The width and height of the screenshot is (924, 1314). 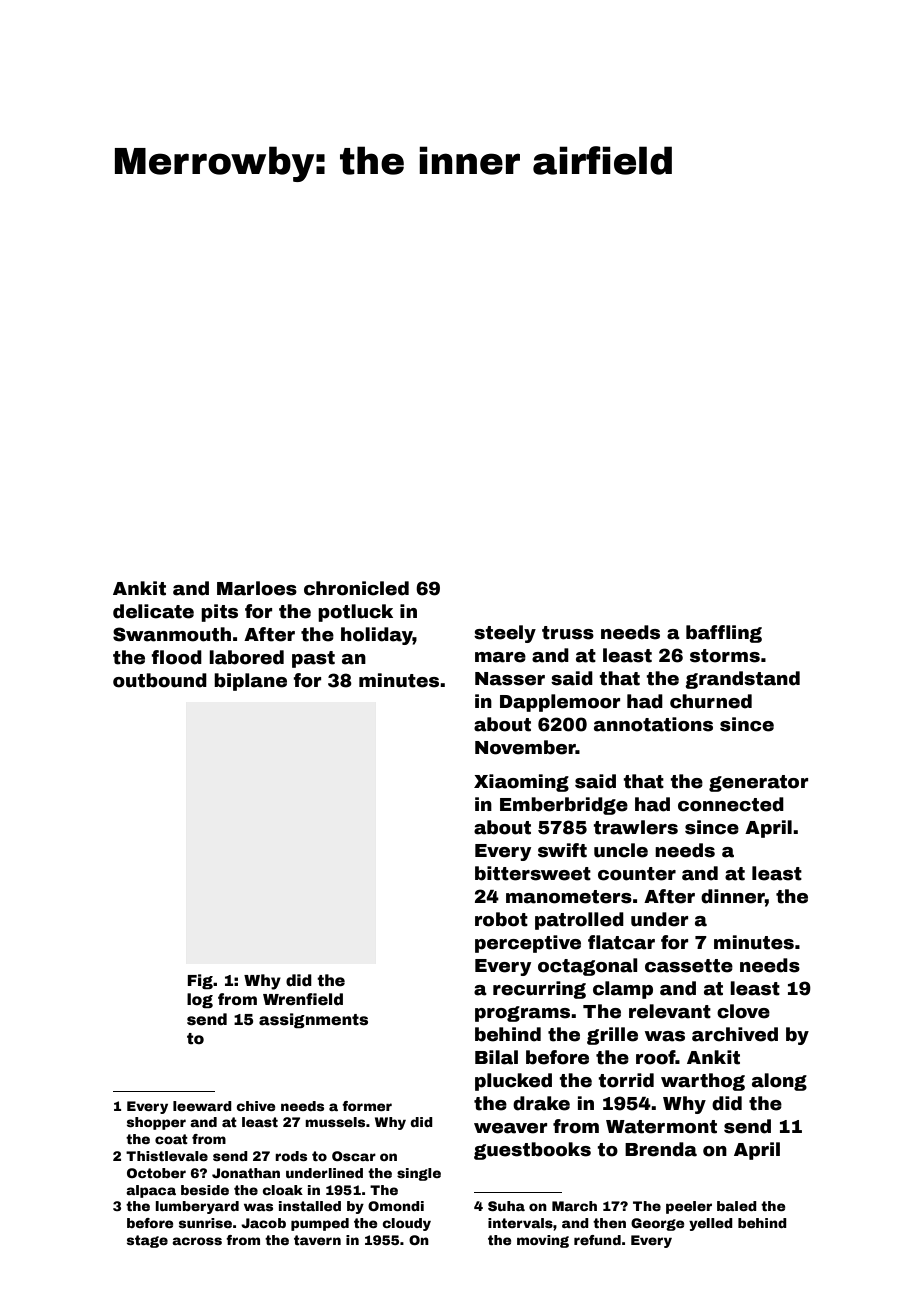 What do you see at coordinates (724, 634) in the screenshot?
I see `baffling` at bounding box center [724, 634].
